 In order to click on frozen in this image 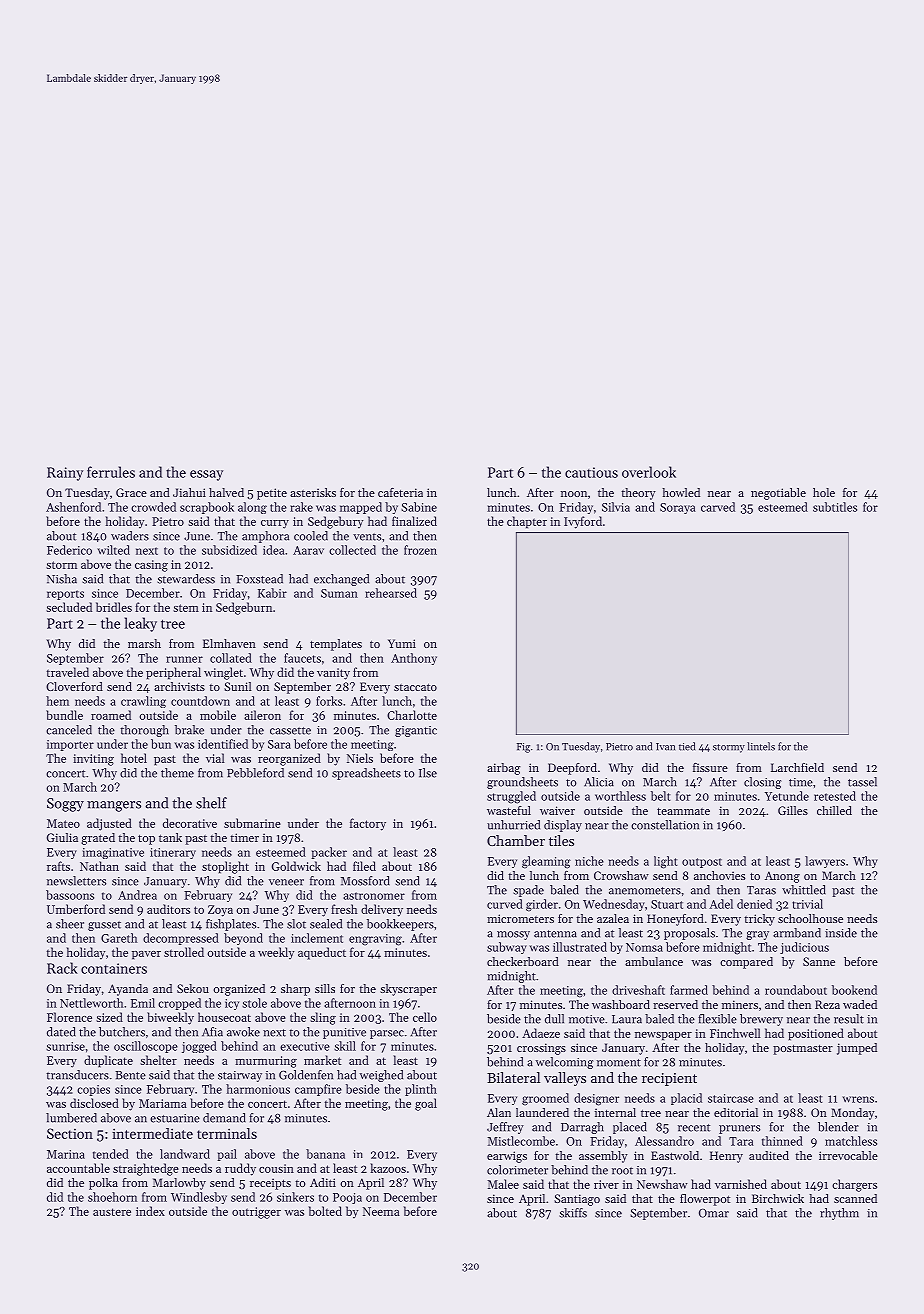, I will do `click(420, 550)`.
